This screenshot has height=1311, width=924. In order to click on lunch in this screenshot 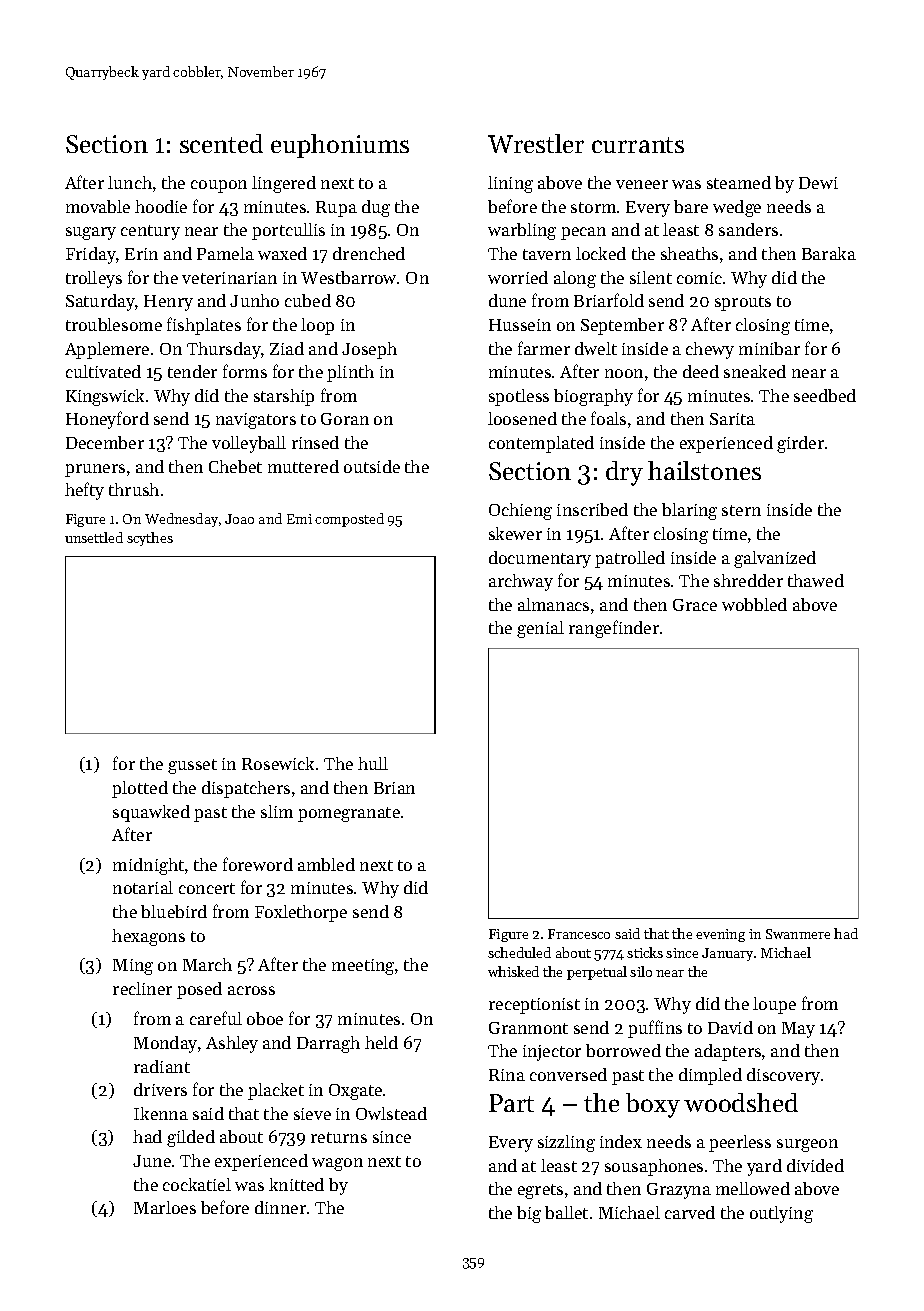, I will do `click(130, 182)`.
